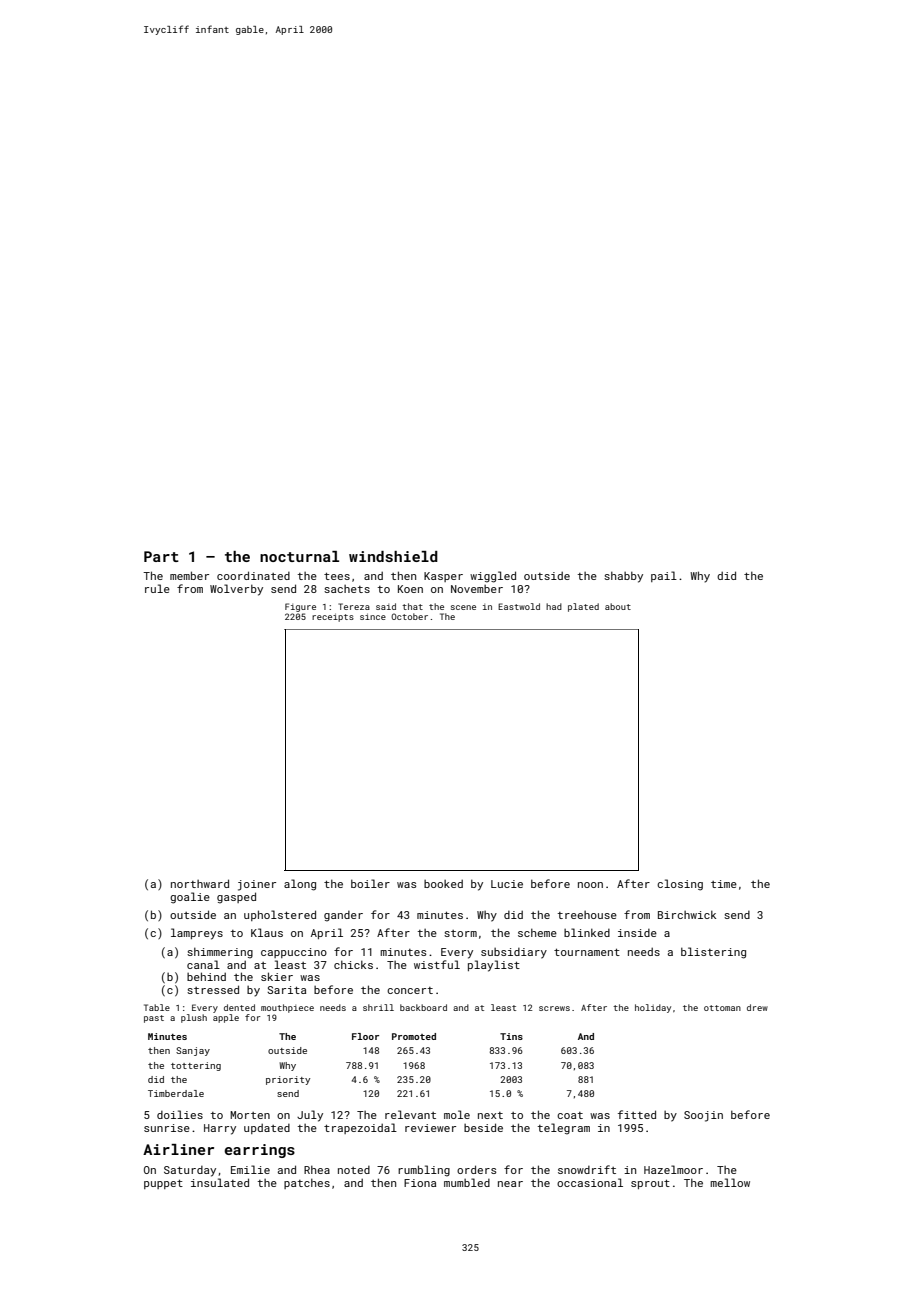 The width and height of the screenshot is (924, 1314). What do you see at coordinates (637, 1114) in the screenshot?
I see `fitted` at bounding box center [637, 1114].
